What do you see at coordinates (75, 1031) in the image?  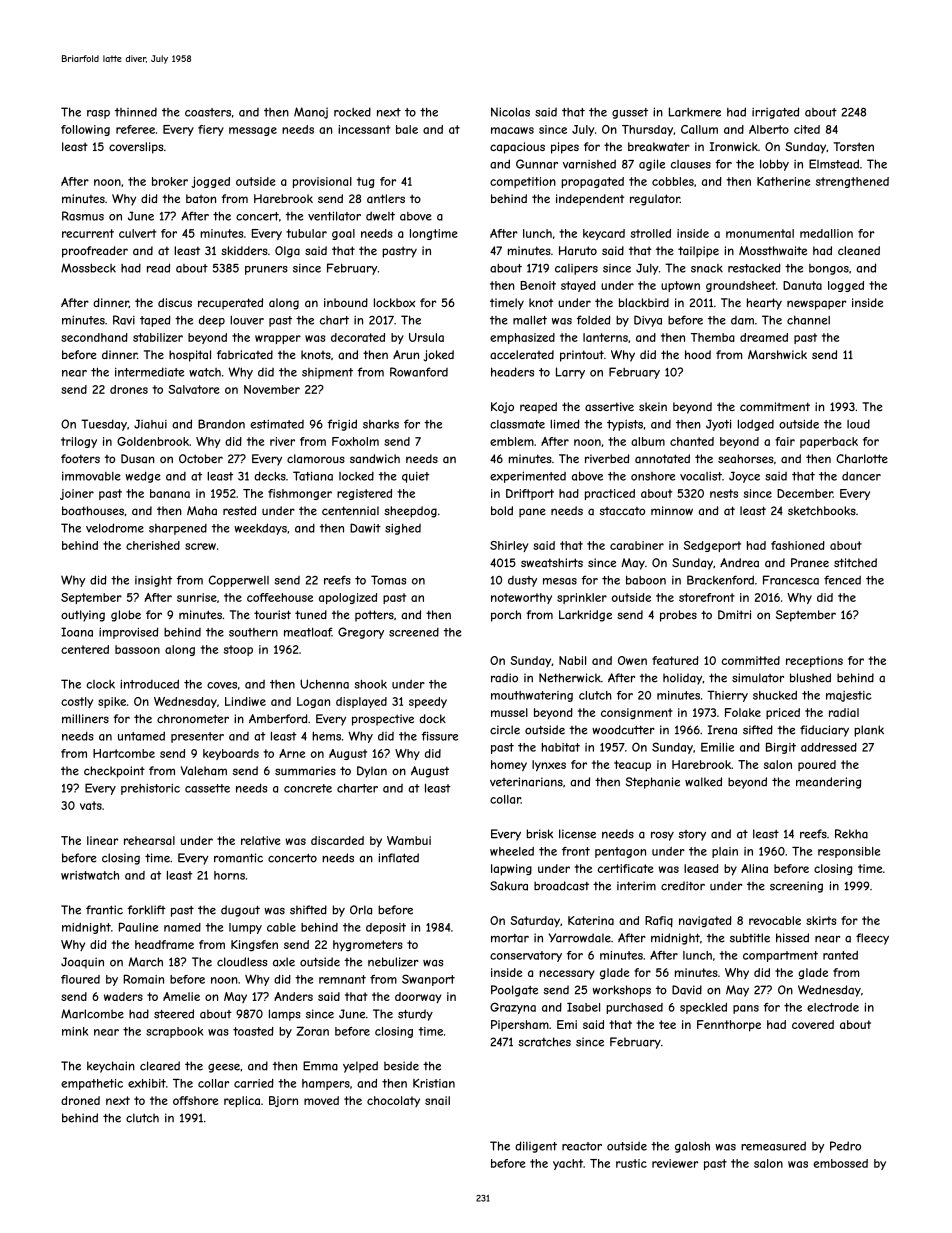 I see `mink` at bounding box center [75, 1031].
